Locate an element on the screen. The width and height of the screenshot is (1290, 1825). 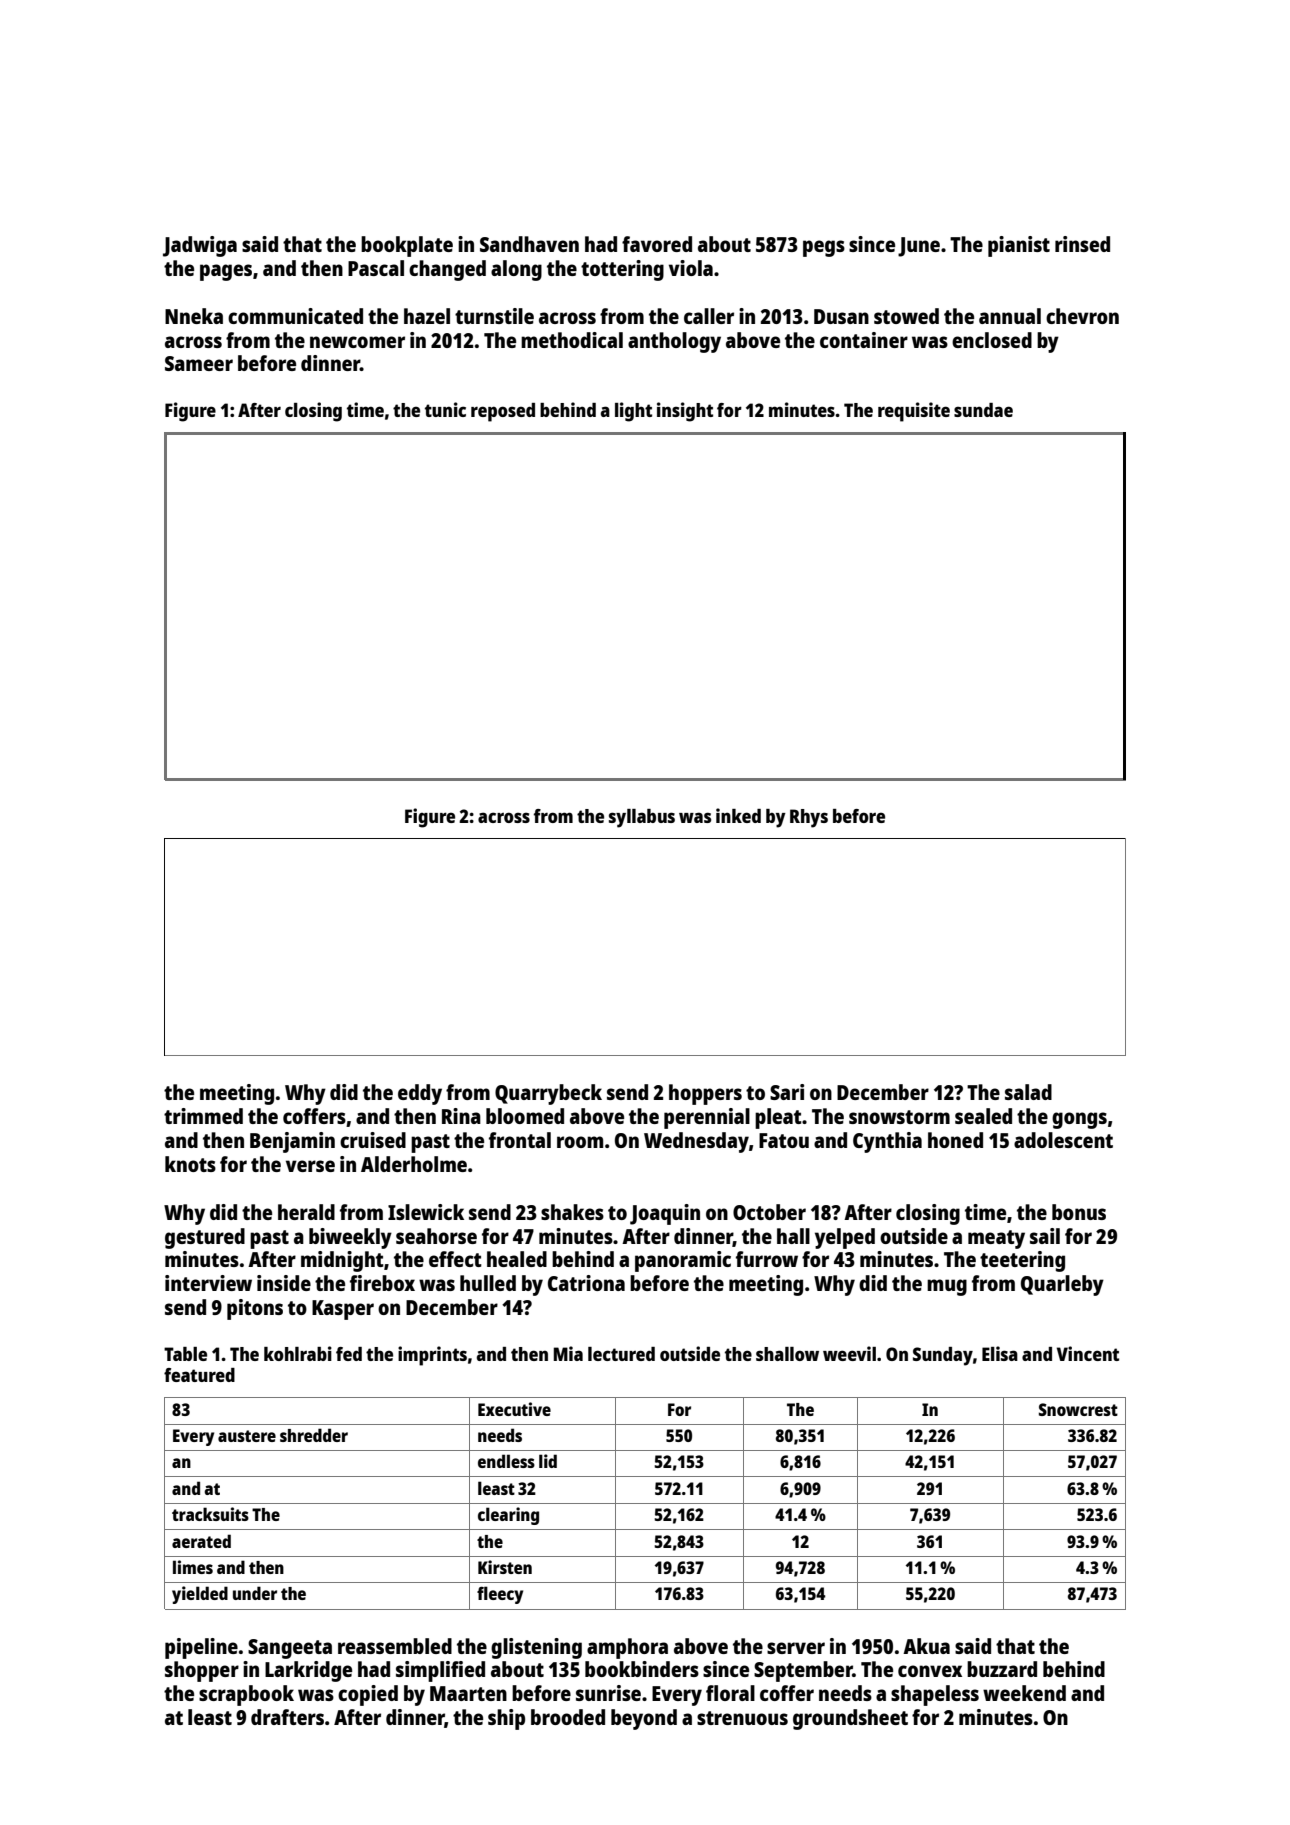
Nneka is located at coordinates (194, 316).
